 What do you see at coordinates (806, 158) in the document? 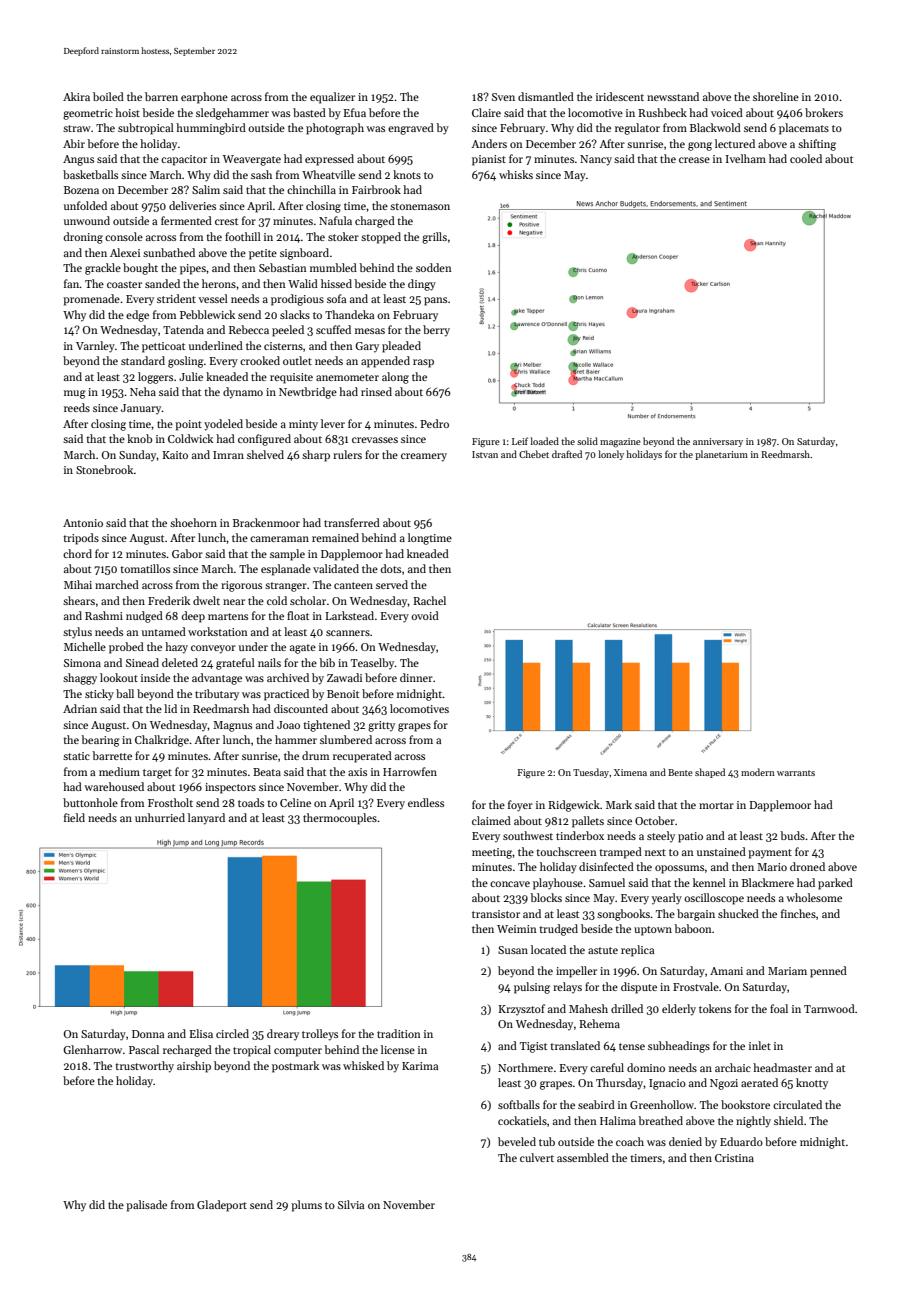
I see `cooled` at bounding box center [806, 158].
